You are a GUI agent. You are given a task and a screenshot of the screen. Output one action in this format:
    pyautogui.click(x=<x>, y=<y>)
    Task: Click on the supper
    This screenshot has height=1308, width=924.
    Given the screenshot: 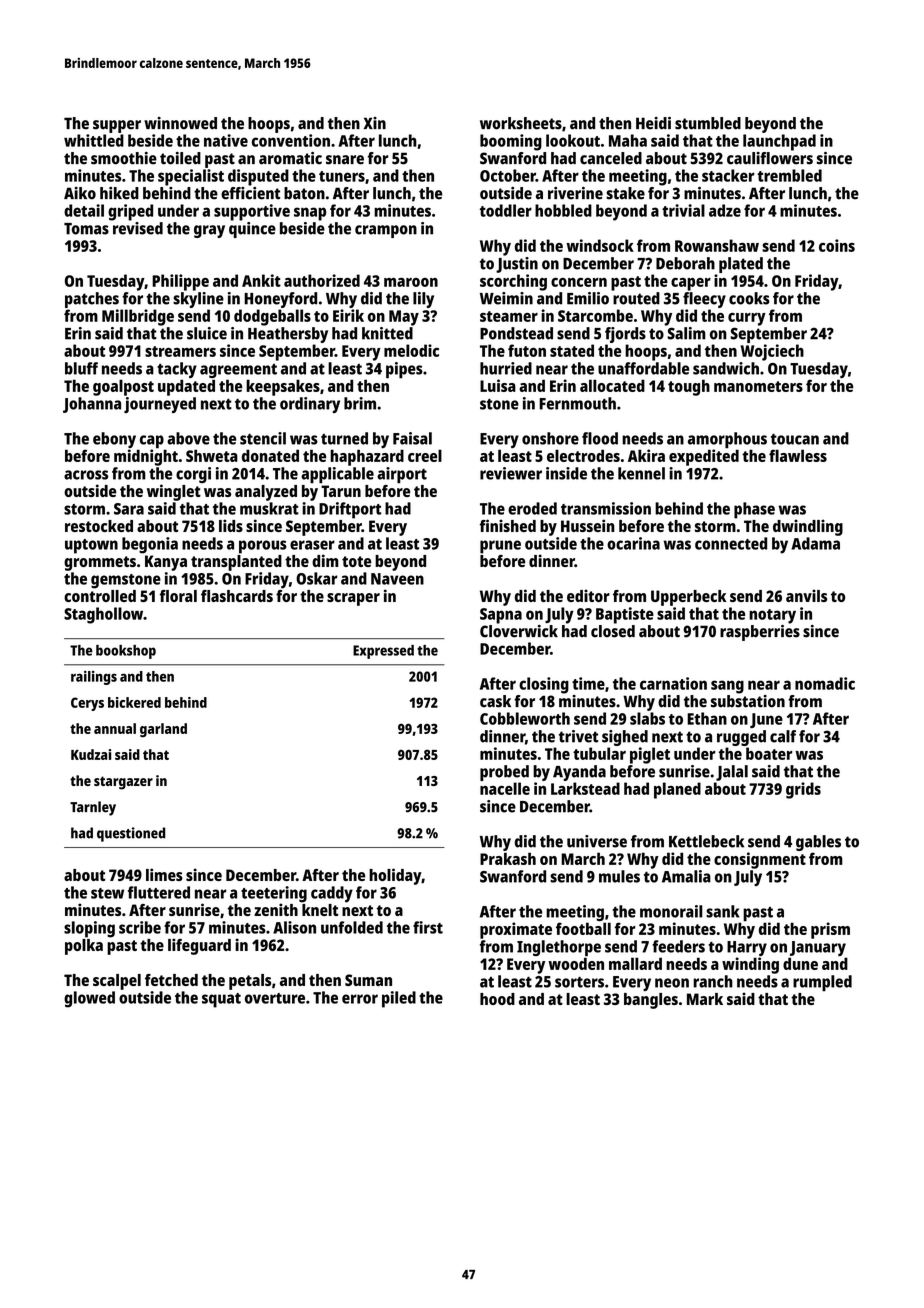 What is the action you would take?
    pyautogui.click(x=117, y=126)
